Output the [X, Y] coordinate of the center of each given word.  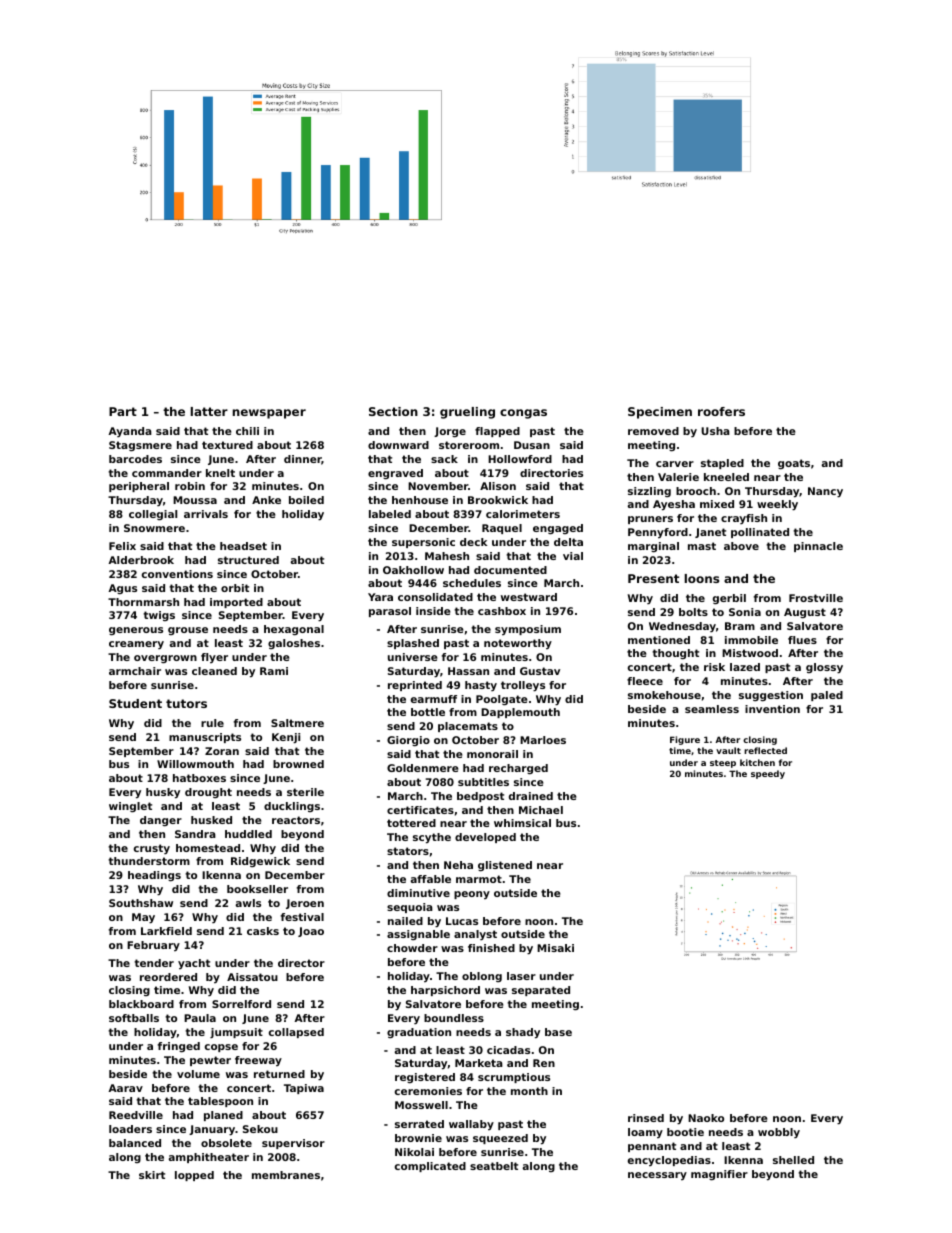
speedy [768, 774]
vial [573, 556]
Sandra [195, 834]
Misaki [555, 948]
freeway [258, 1061]
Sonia [745, 612]
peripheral [139, 487]
